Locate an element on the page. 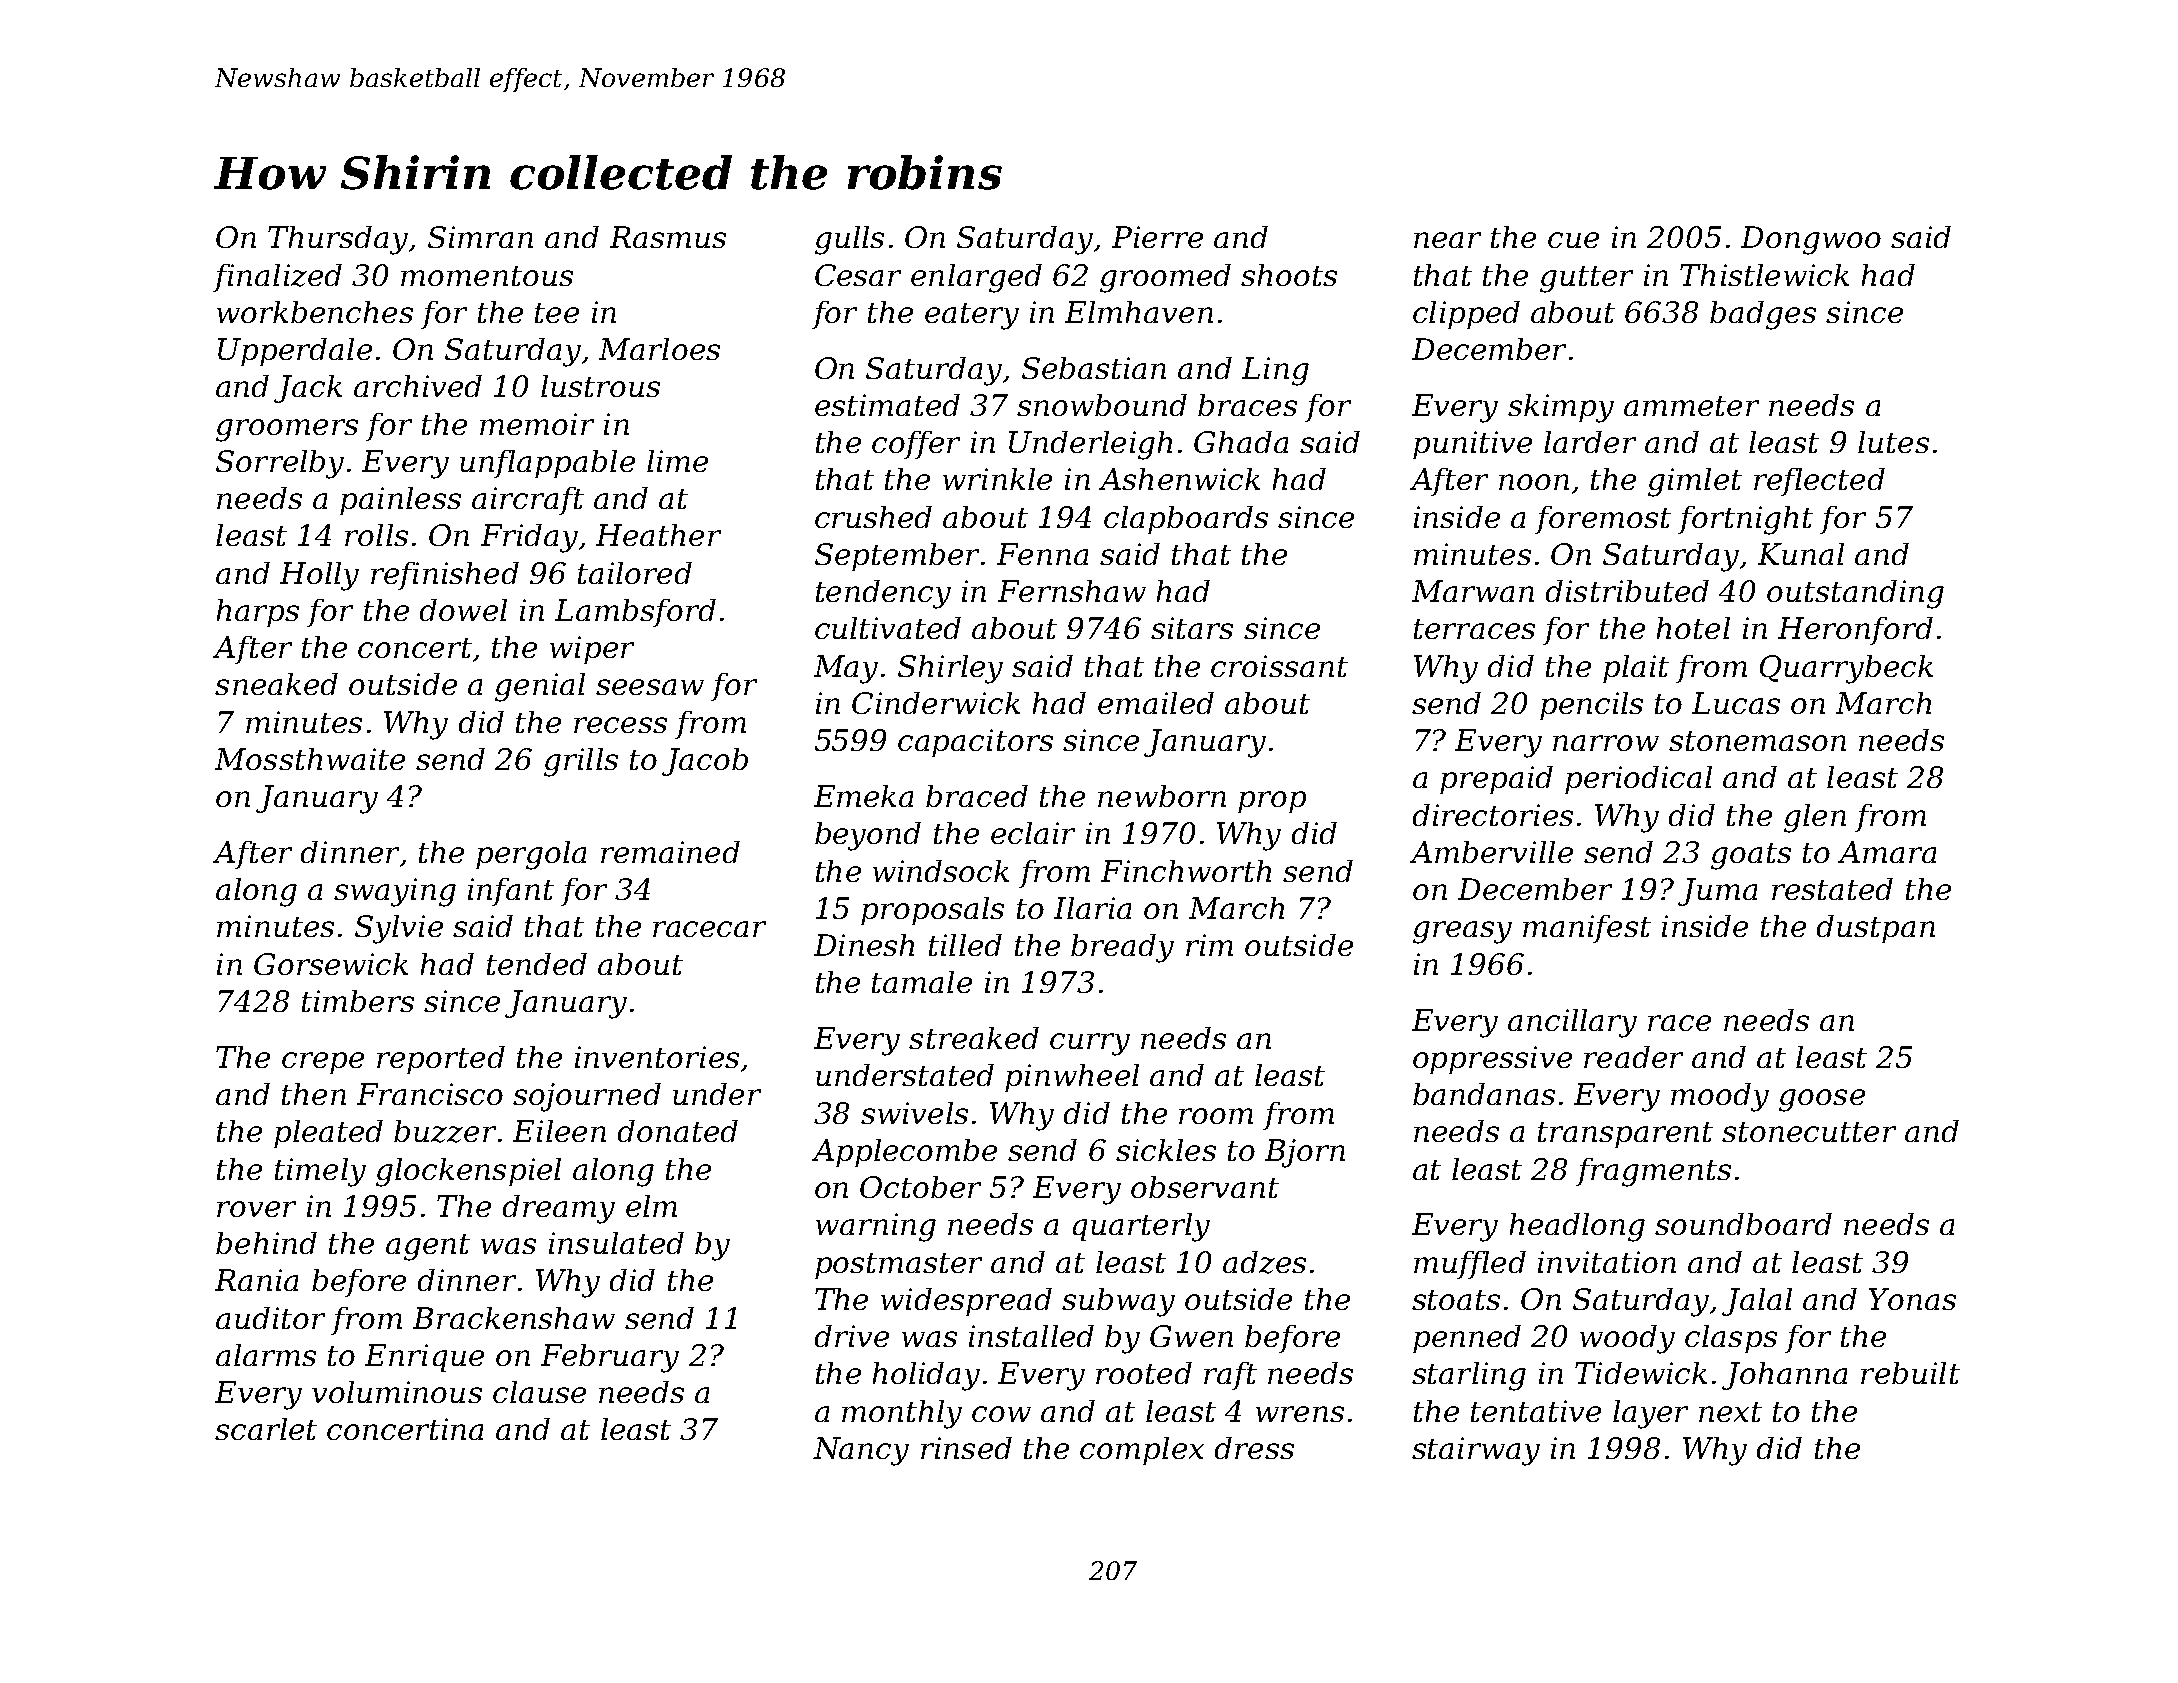  Gwen is located at coordinates (1191, 1336).
